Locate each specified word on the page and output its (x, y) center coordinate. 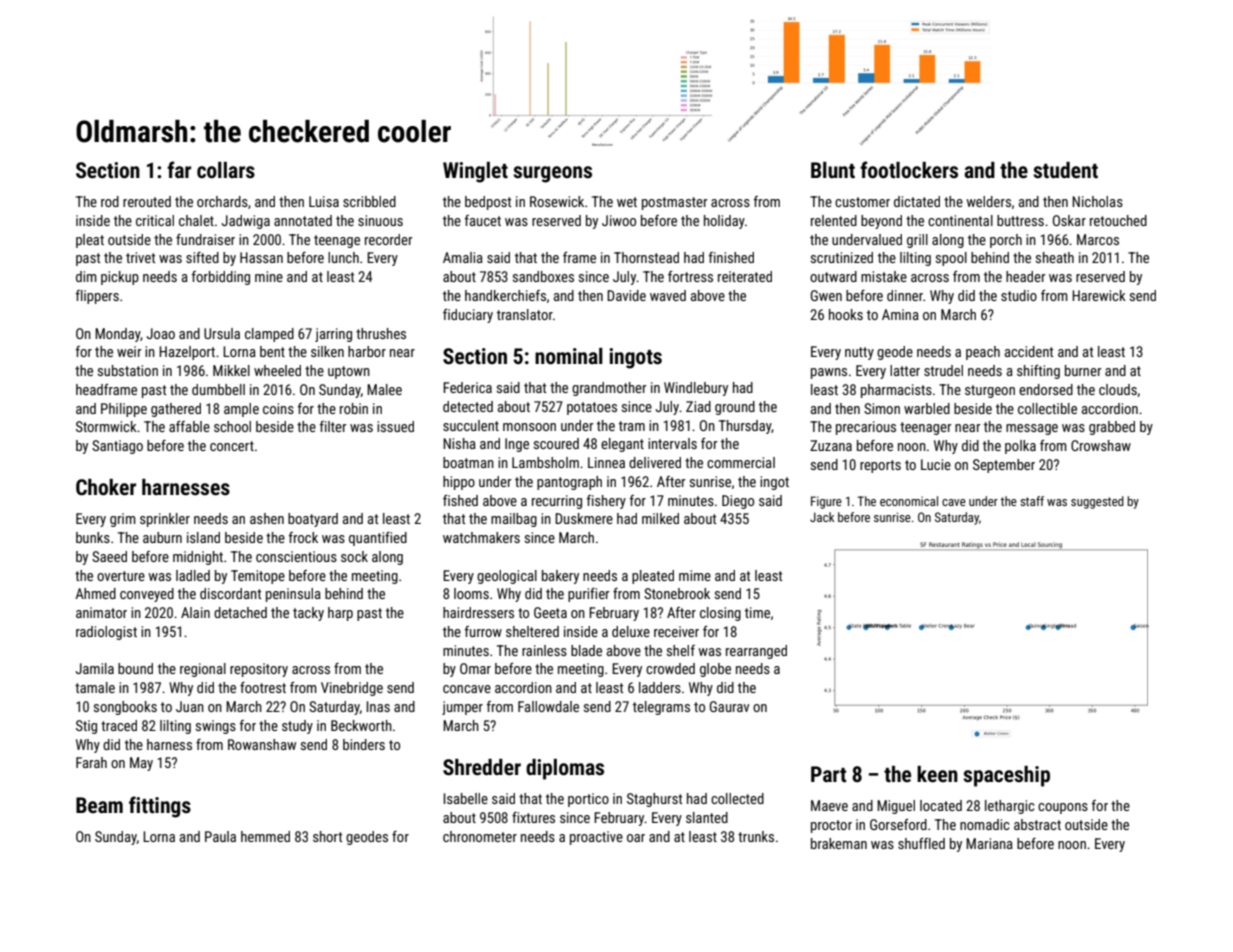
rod (110, 201)
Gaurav (729, 706)
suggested (1097, 502)
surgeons (552, 174)
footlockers (909, 170)
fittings (160, 807)
